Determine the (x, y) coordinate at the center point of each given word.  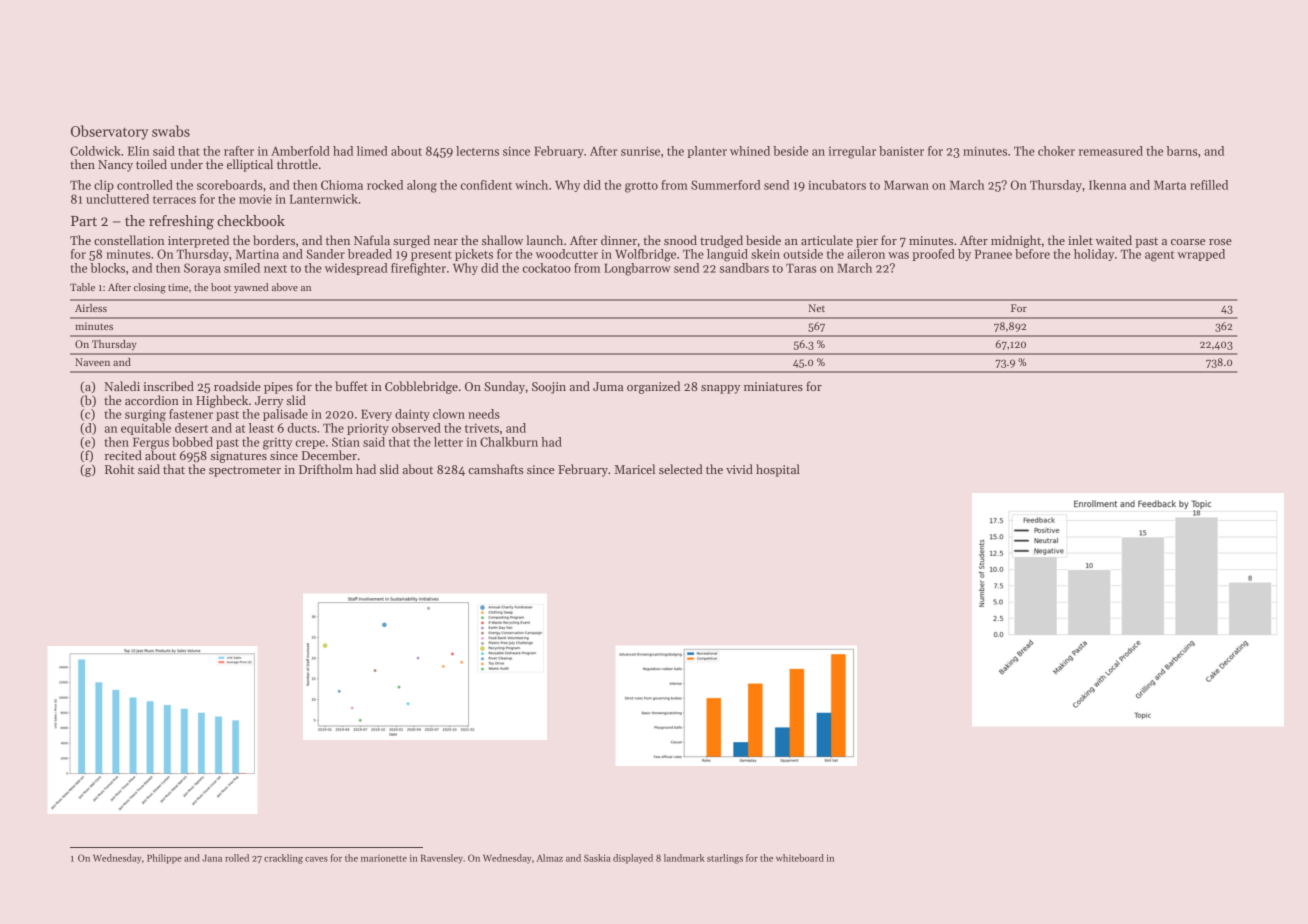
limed (372, 151)
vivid (739, 469)
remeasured (1111, 151)
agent (1159, 256)
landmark (684, 858)
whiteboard (800, 858)
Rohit (120, 469)
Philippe (164, 859)
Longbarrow (637, 269)
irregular (852, 152)
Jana (212, 858)
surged (411, 241)
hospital (778, 470)
